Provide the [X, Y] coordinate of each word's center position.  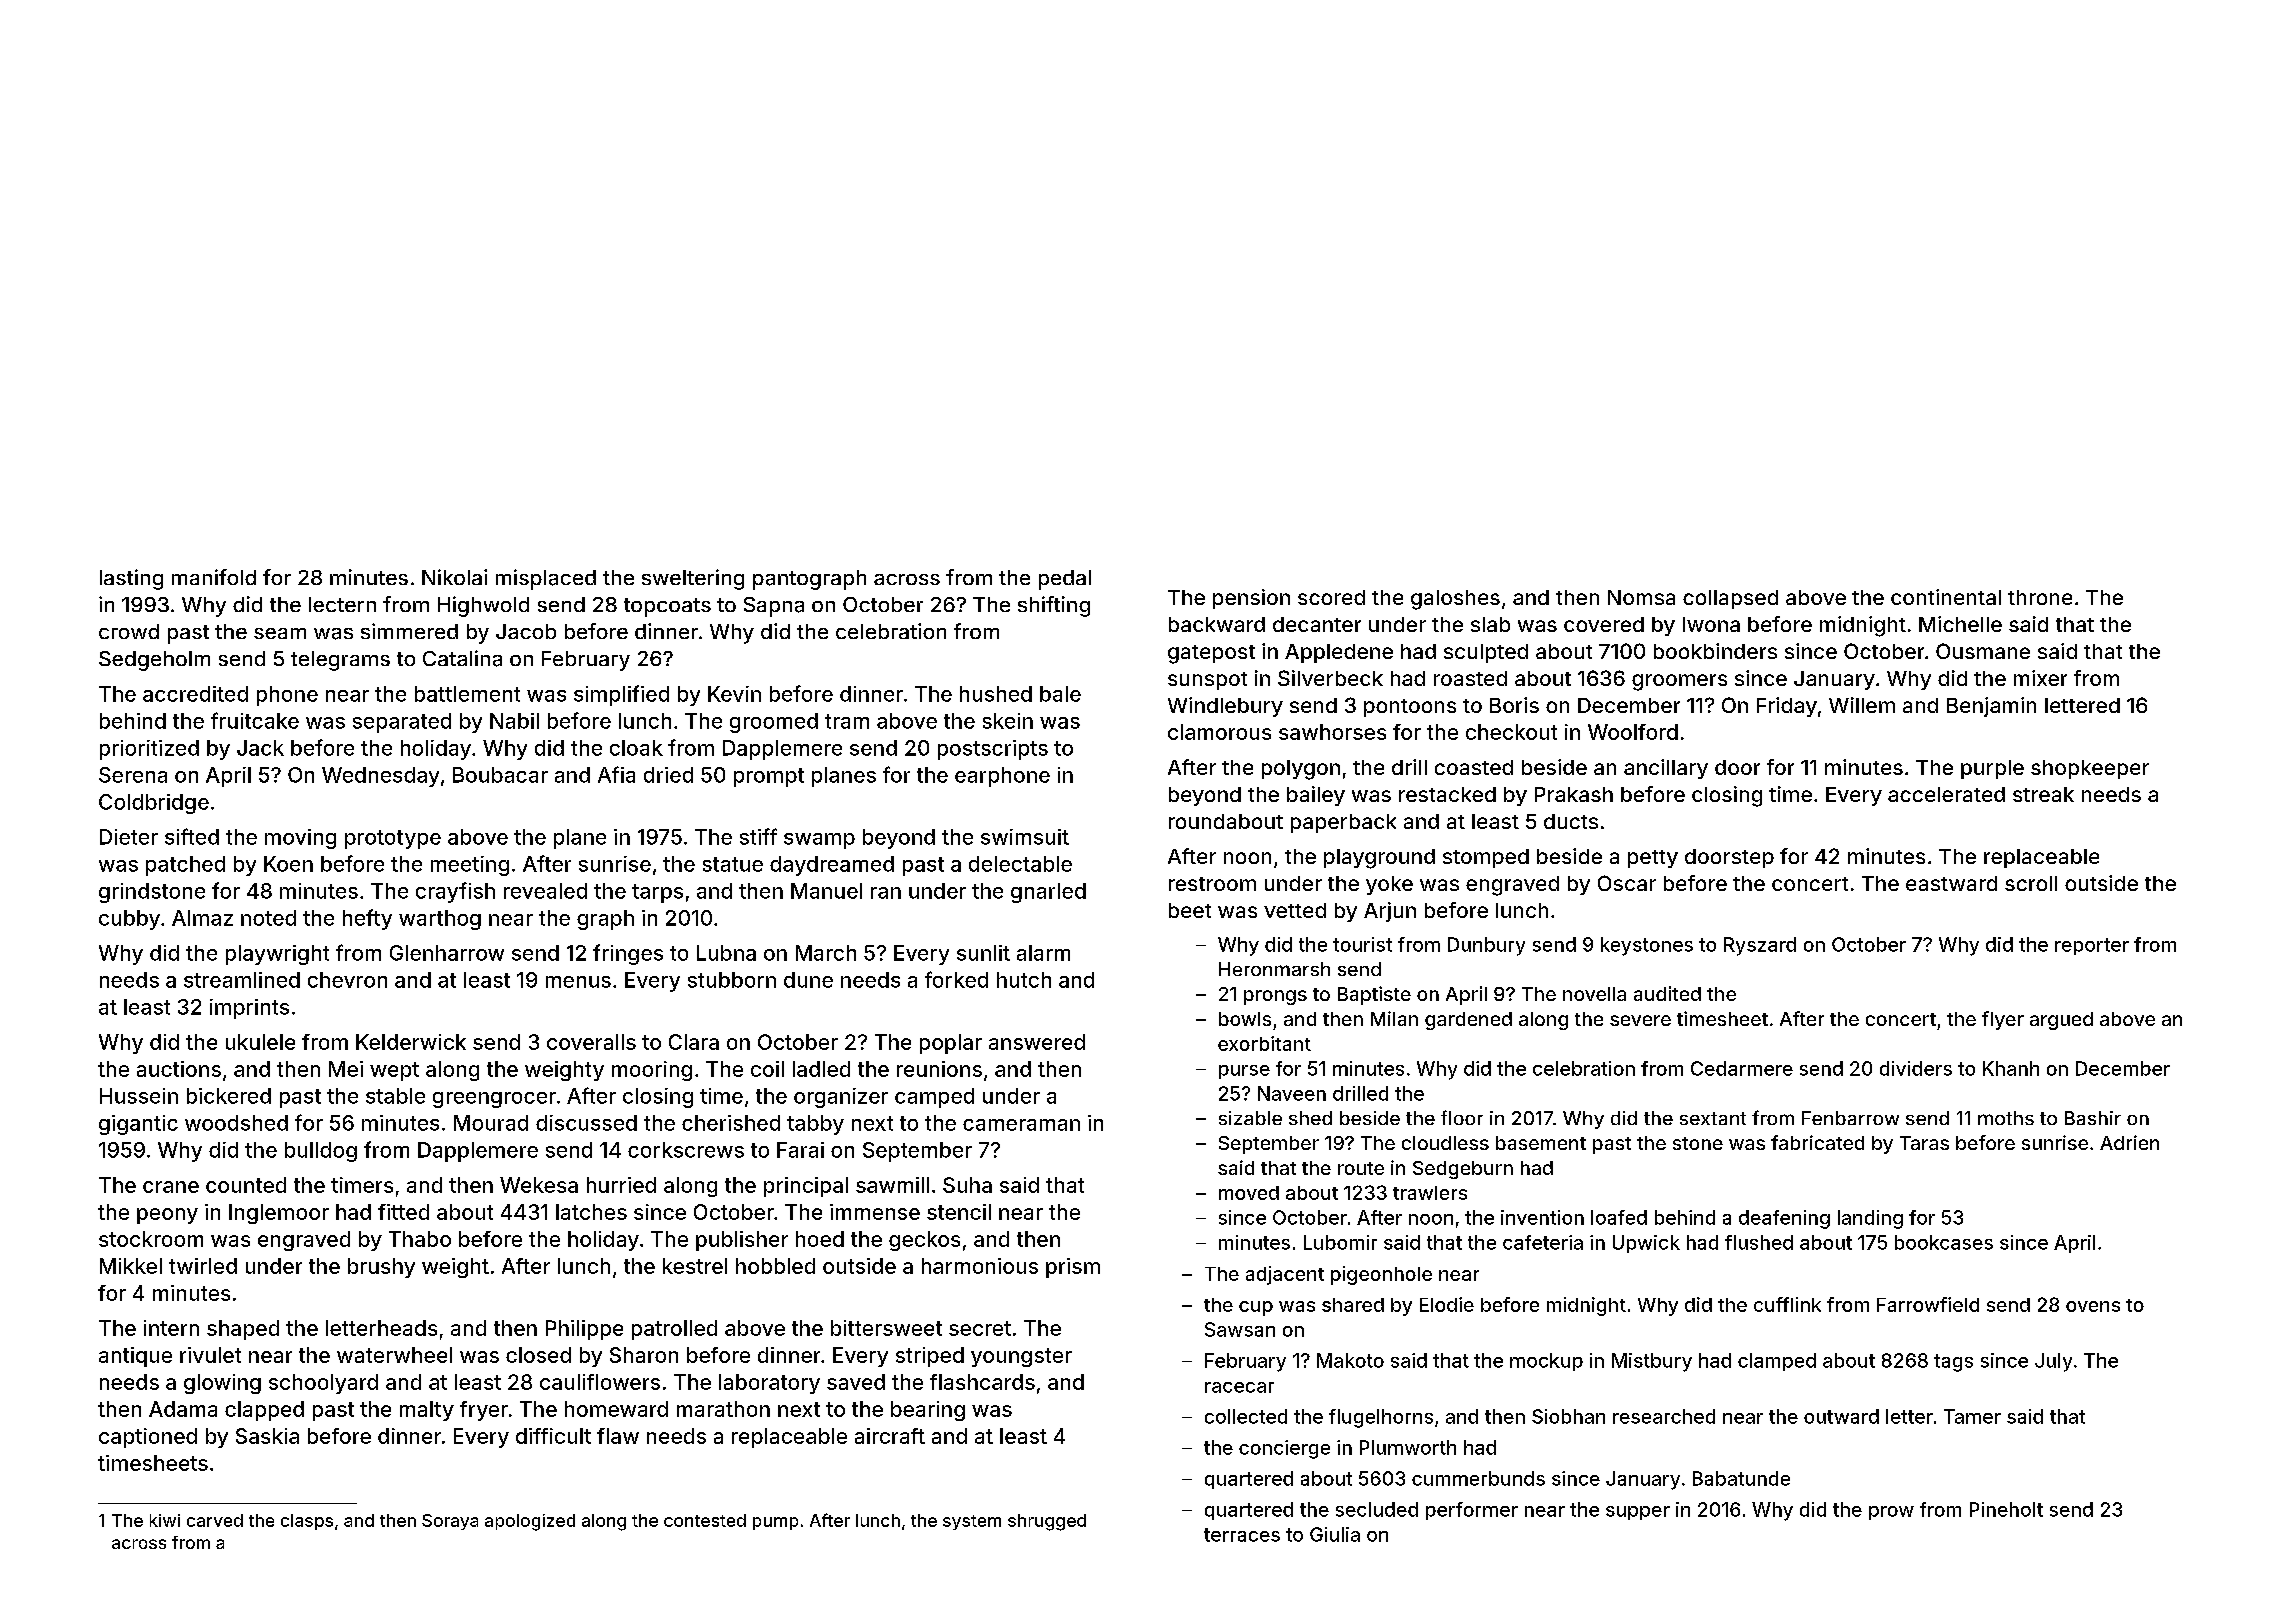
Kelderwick [411, 1042]
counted [246, 1185]
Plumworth [1408, 1447]
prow [1891, 1513]
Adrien [2129, 1142]
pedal [1065, 580]
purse [1244, 1072]
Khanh [2011, 1068]
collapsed [1730, 599]
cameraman [1021, 1125]
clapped [264, 1411]
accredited [195, 694]
